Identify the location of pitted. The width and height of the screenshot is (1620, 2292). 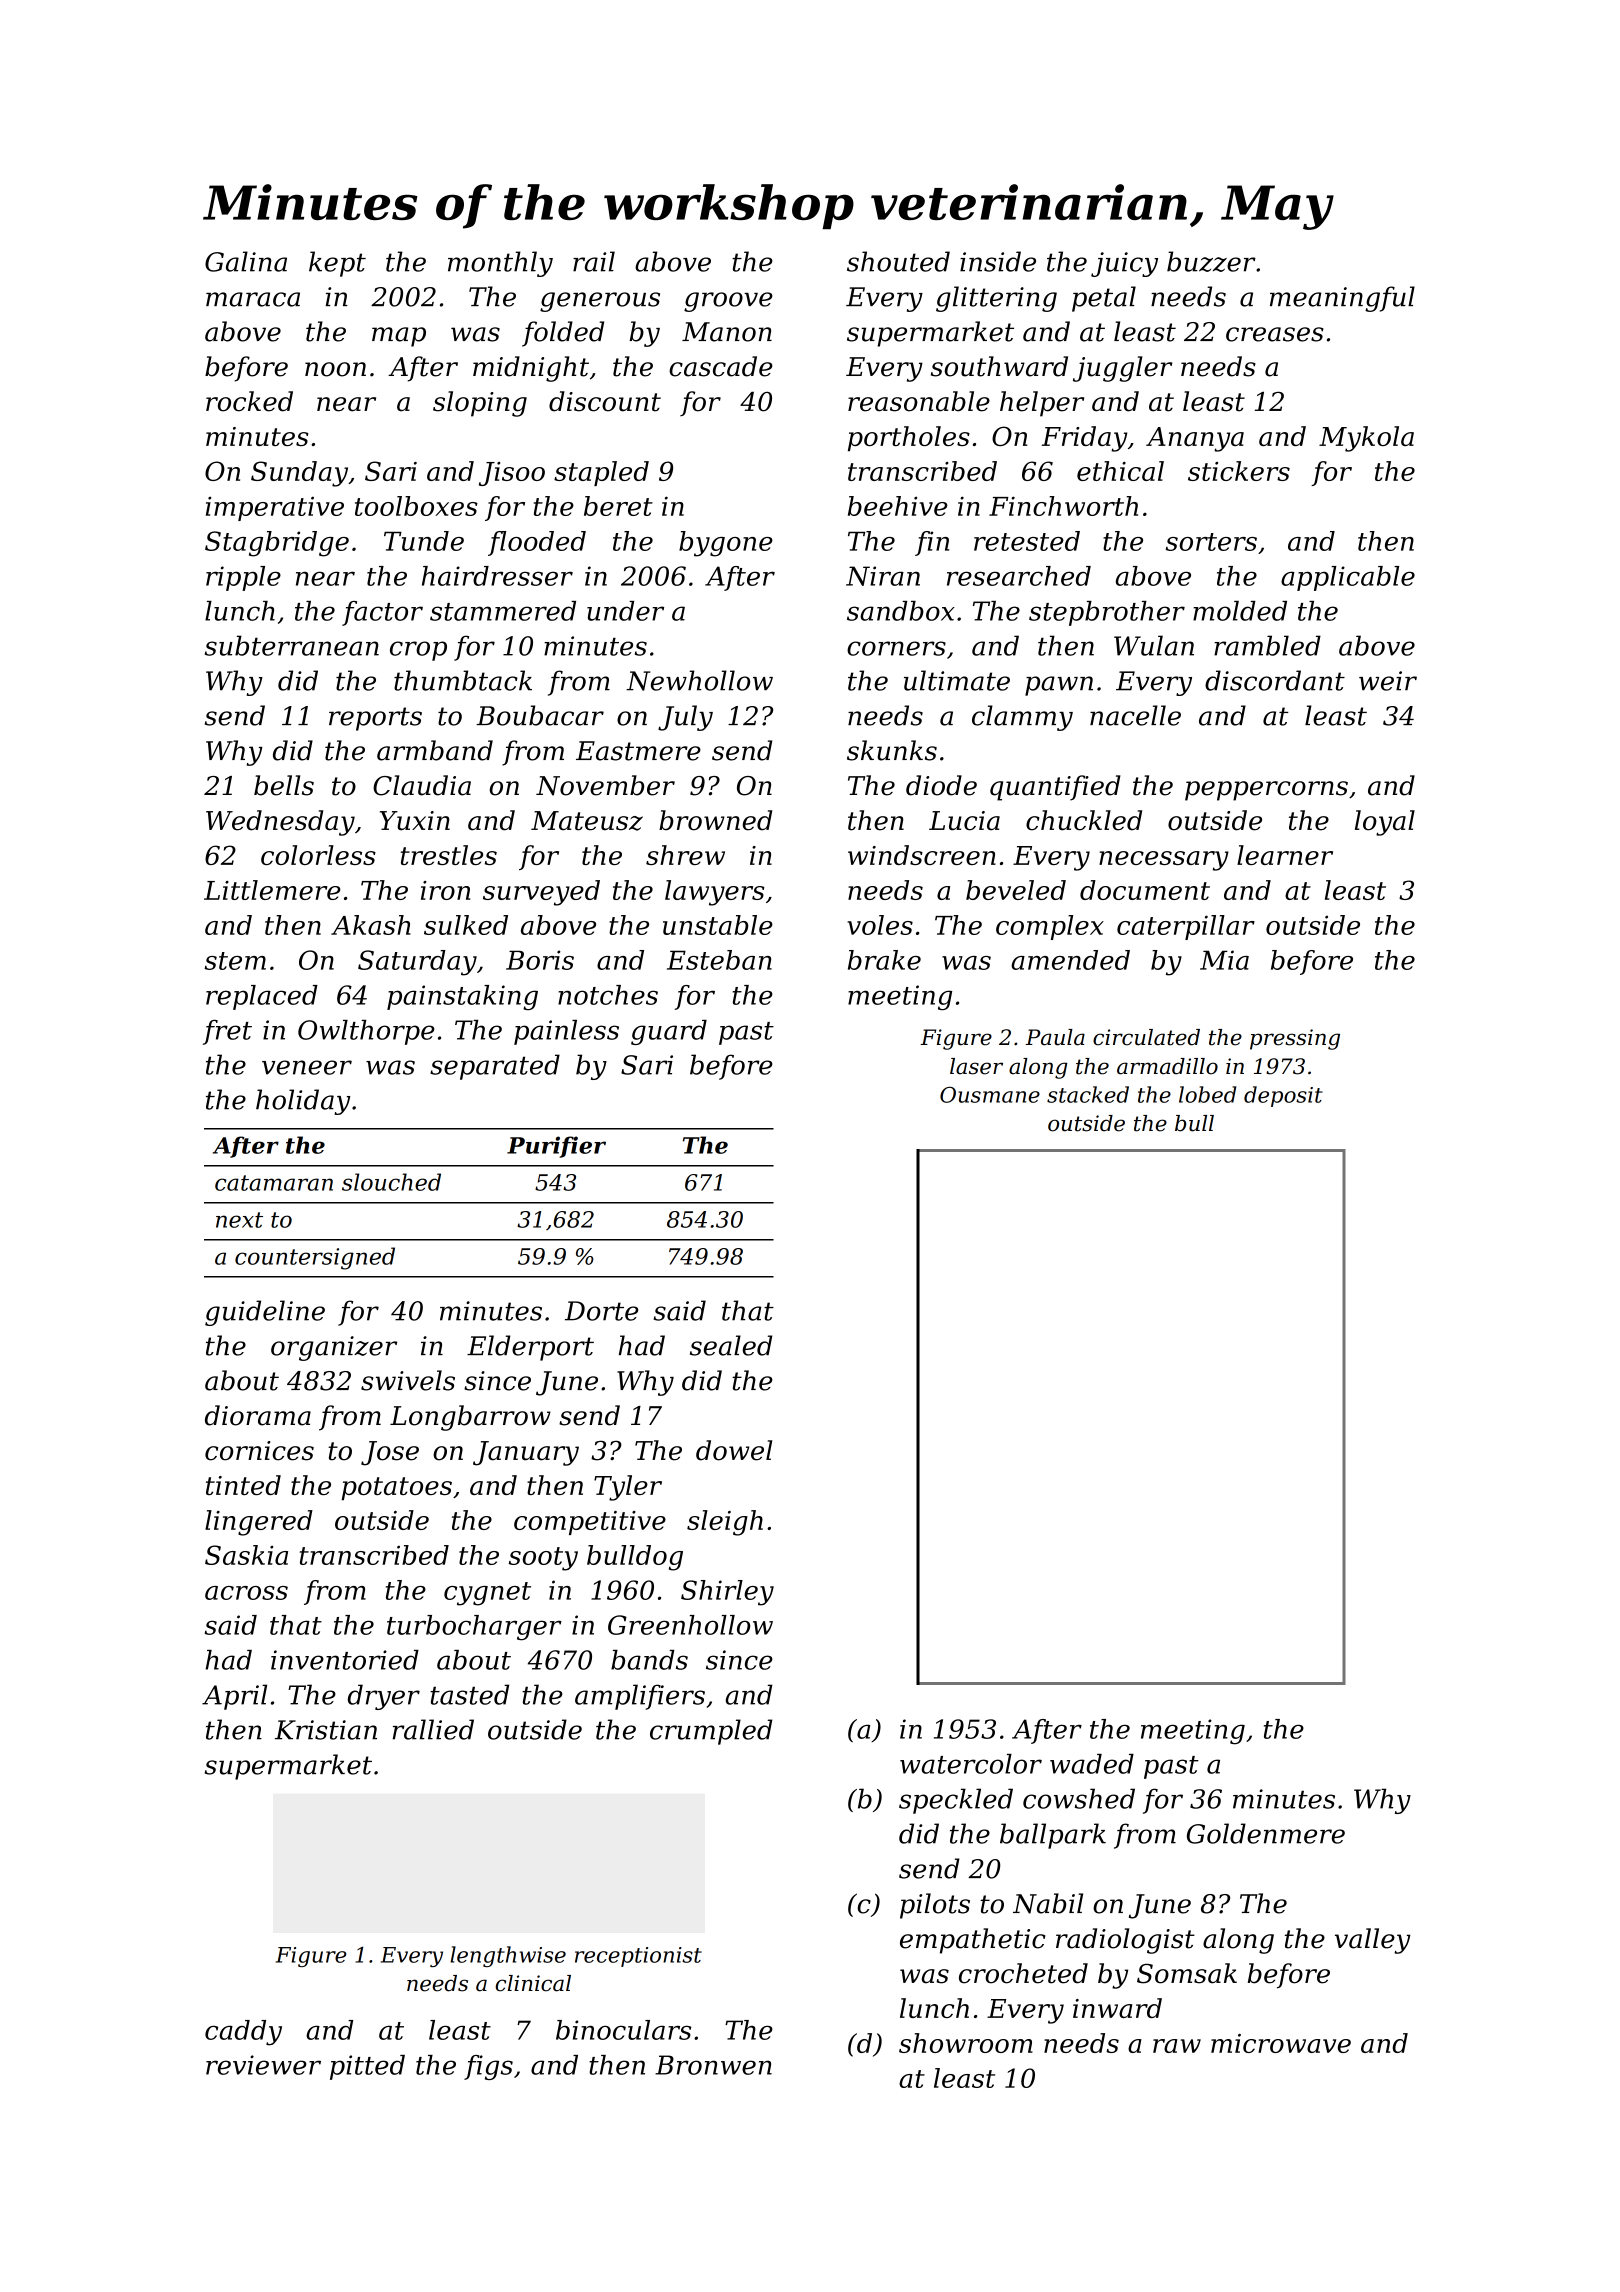
(367, 2067).
